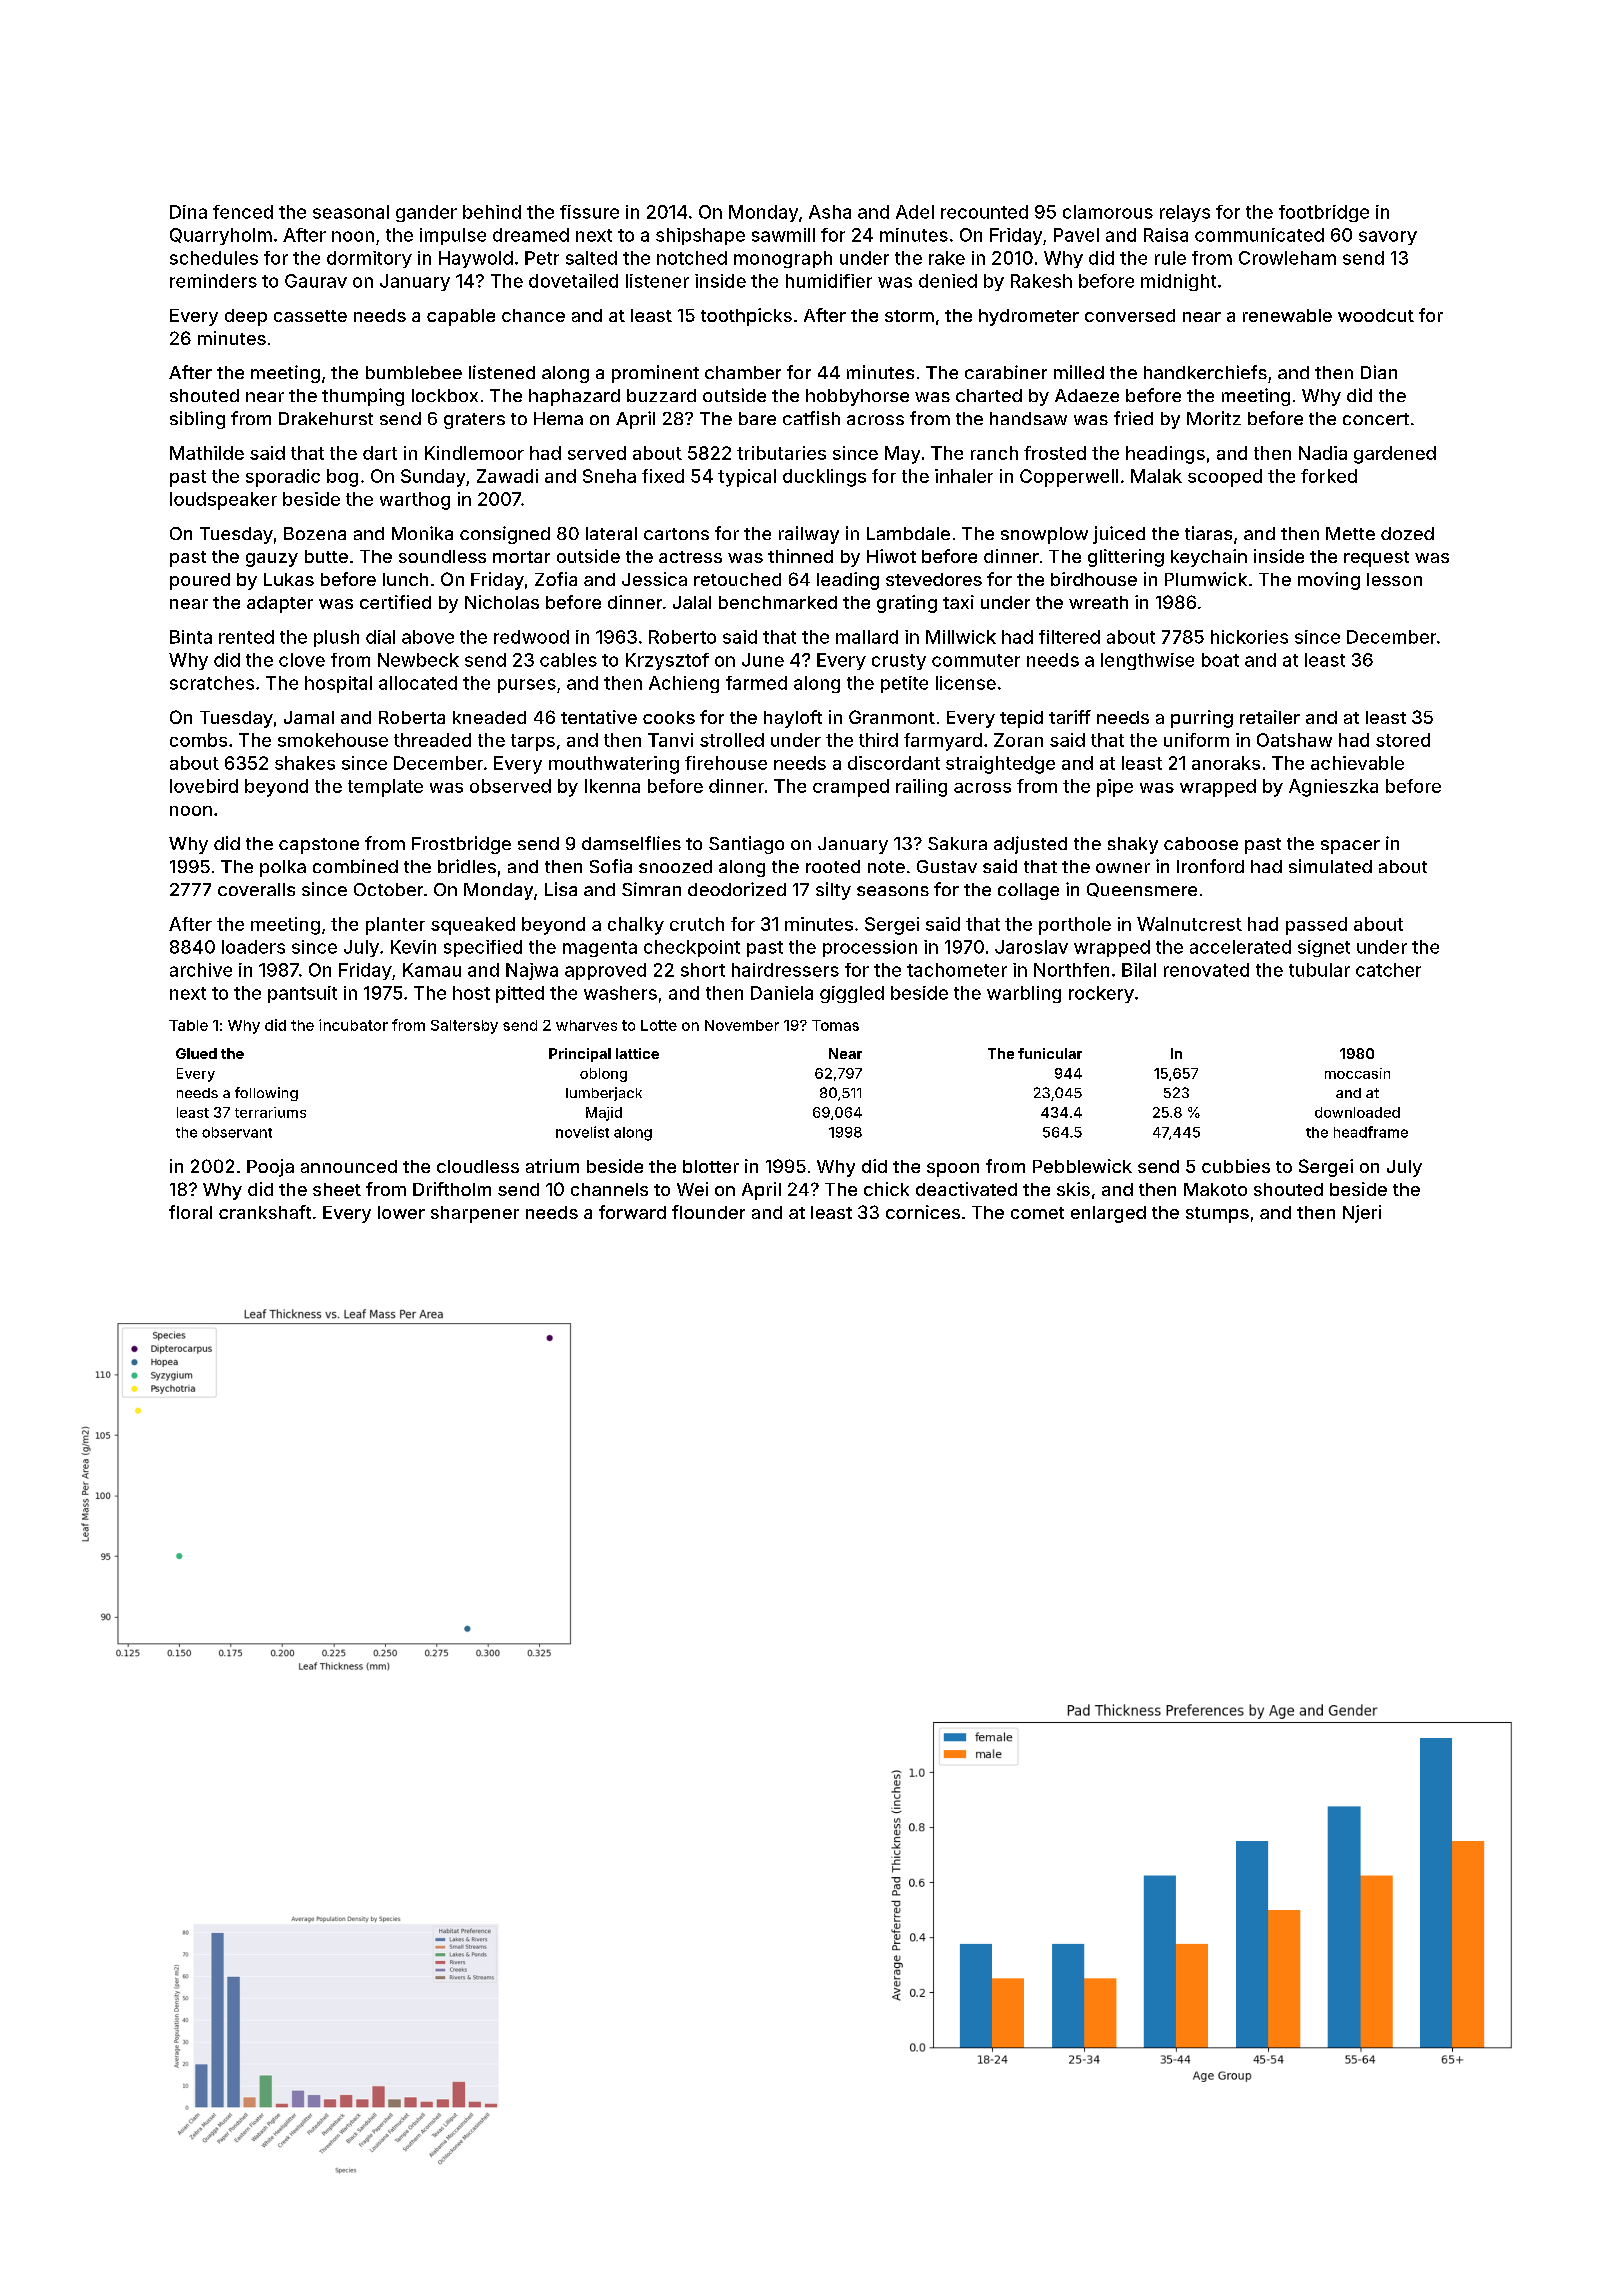 This screenshot has width=1620, height=2292. I want to click on planter, so click(395, 926).
